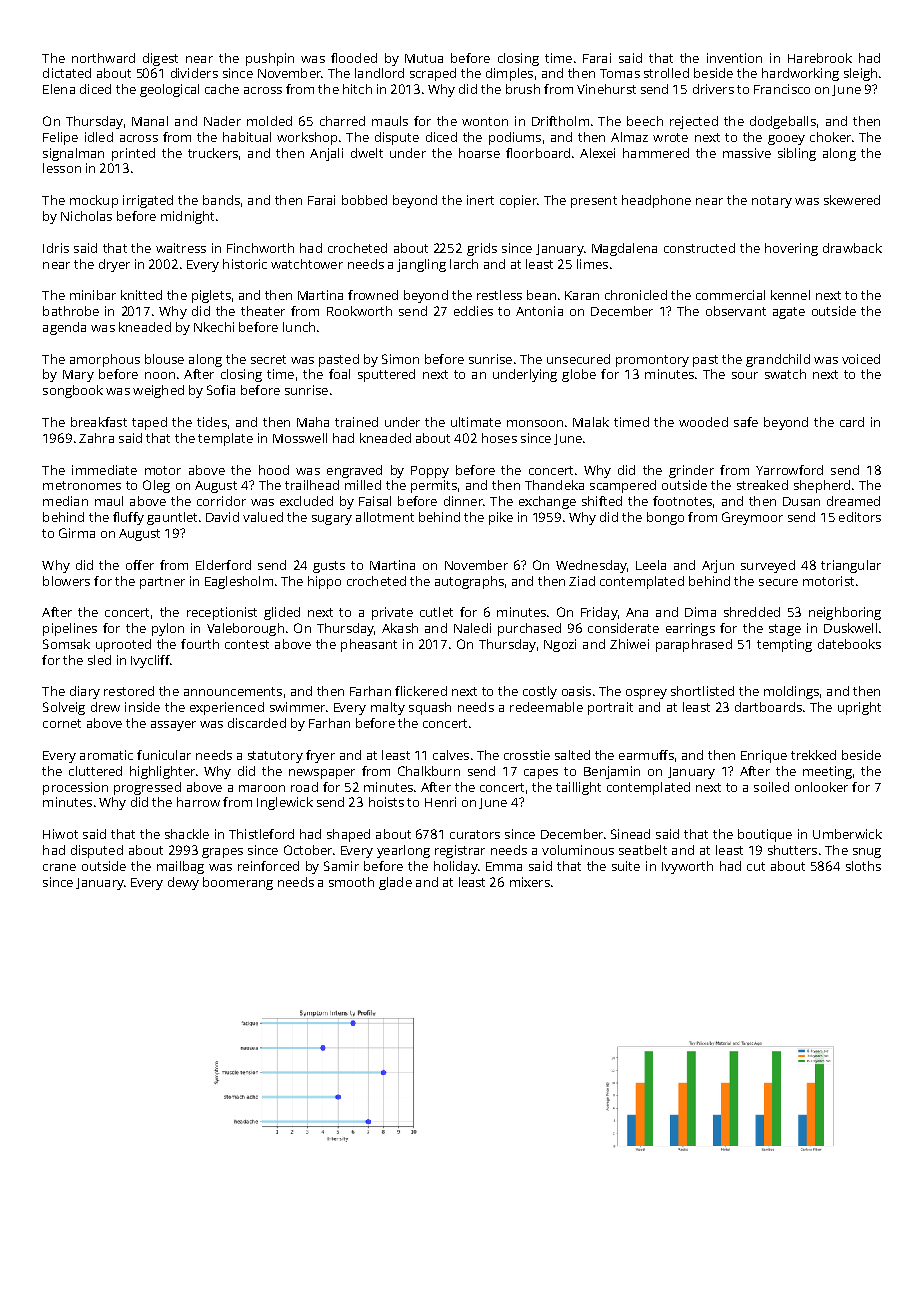 Image resolution: width=924 pixels, height=1308 pixels. I want to click on larch, so click(464, 264).
